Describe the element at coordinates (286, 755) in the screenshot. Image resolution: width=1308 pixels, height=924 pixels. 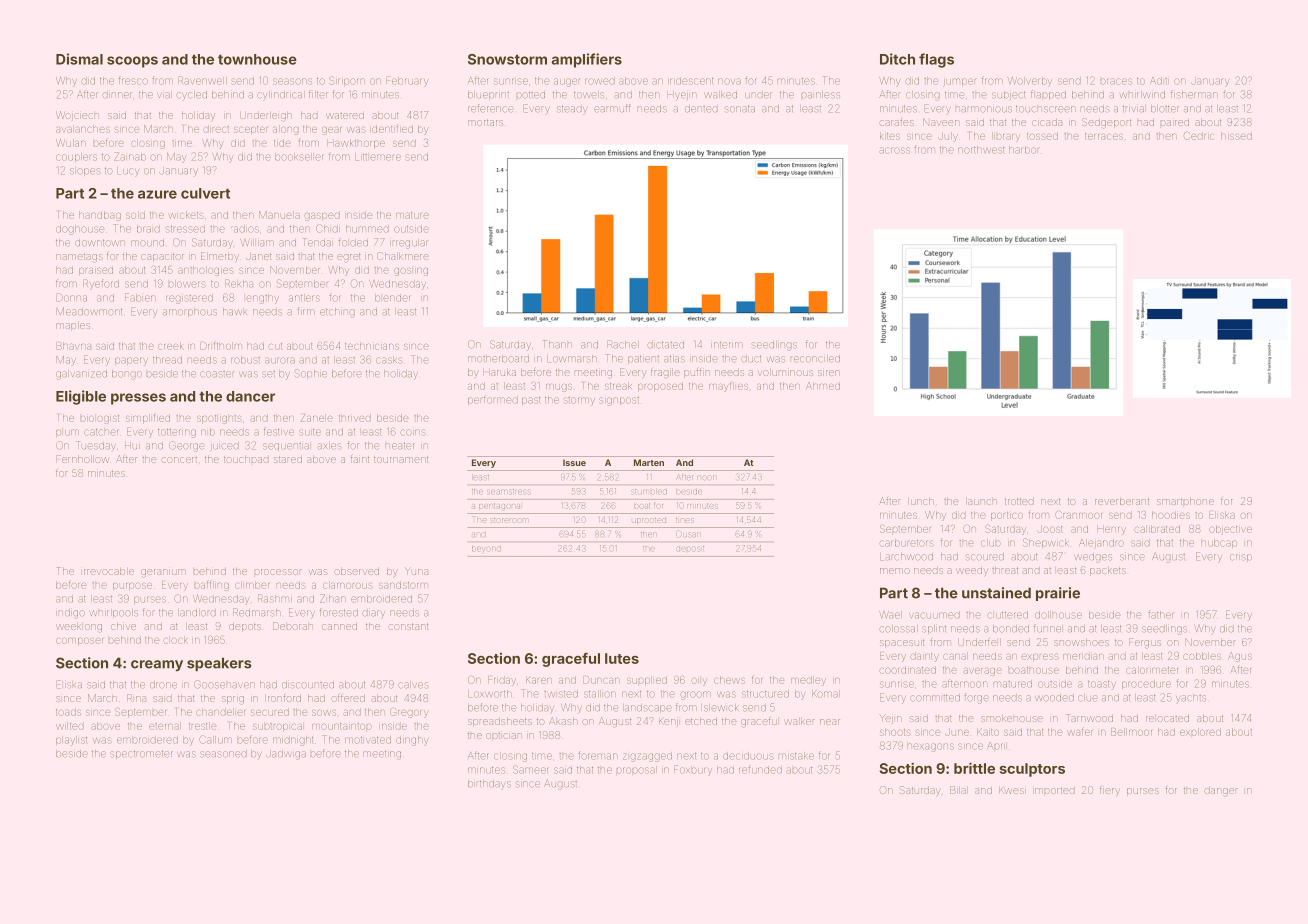
I see `Jadwiga` at that location.
